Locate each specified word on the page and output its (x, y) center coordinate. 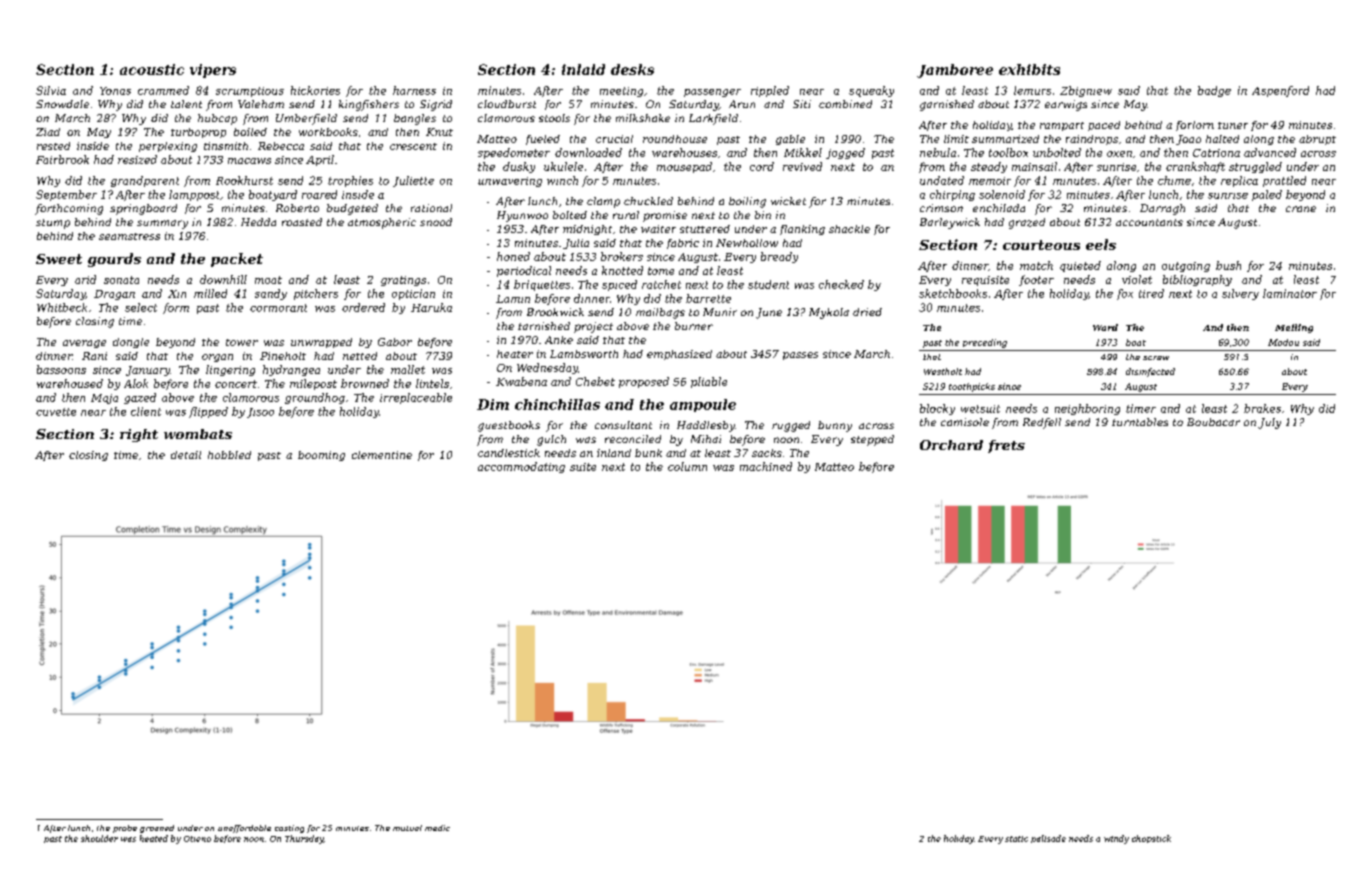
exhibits (1029, 69)
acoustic (152, 69)
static (1016, 839)
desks (632, 69)
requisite (985, 281)
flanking (802, 230)
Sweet (59, 259)
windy (1116, 839)
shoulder (99, 838)
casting (289, 829)
